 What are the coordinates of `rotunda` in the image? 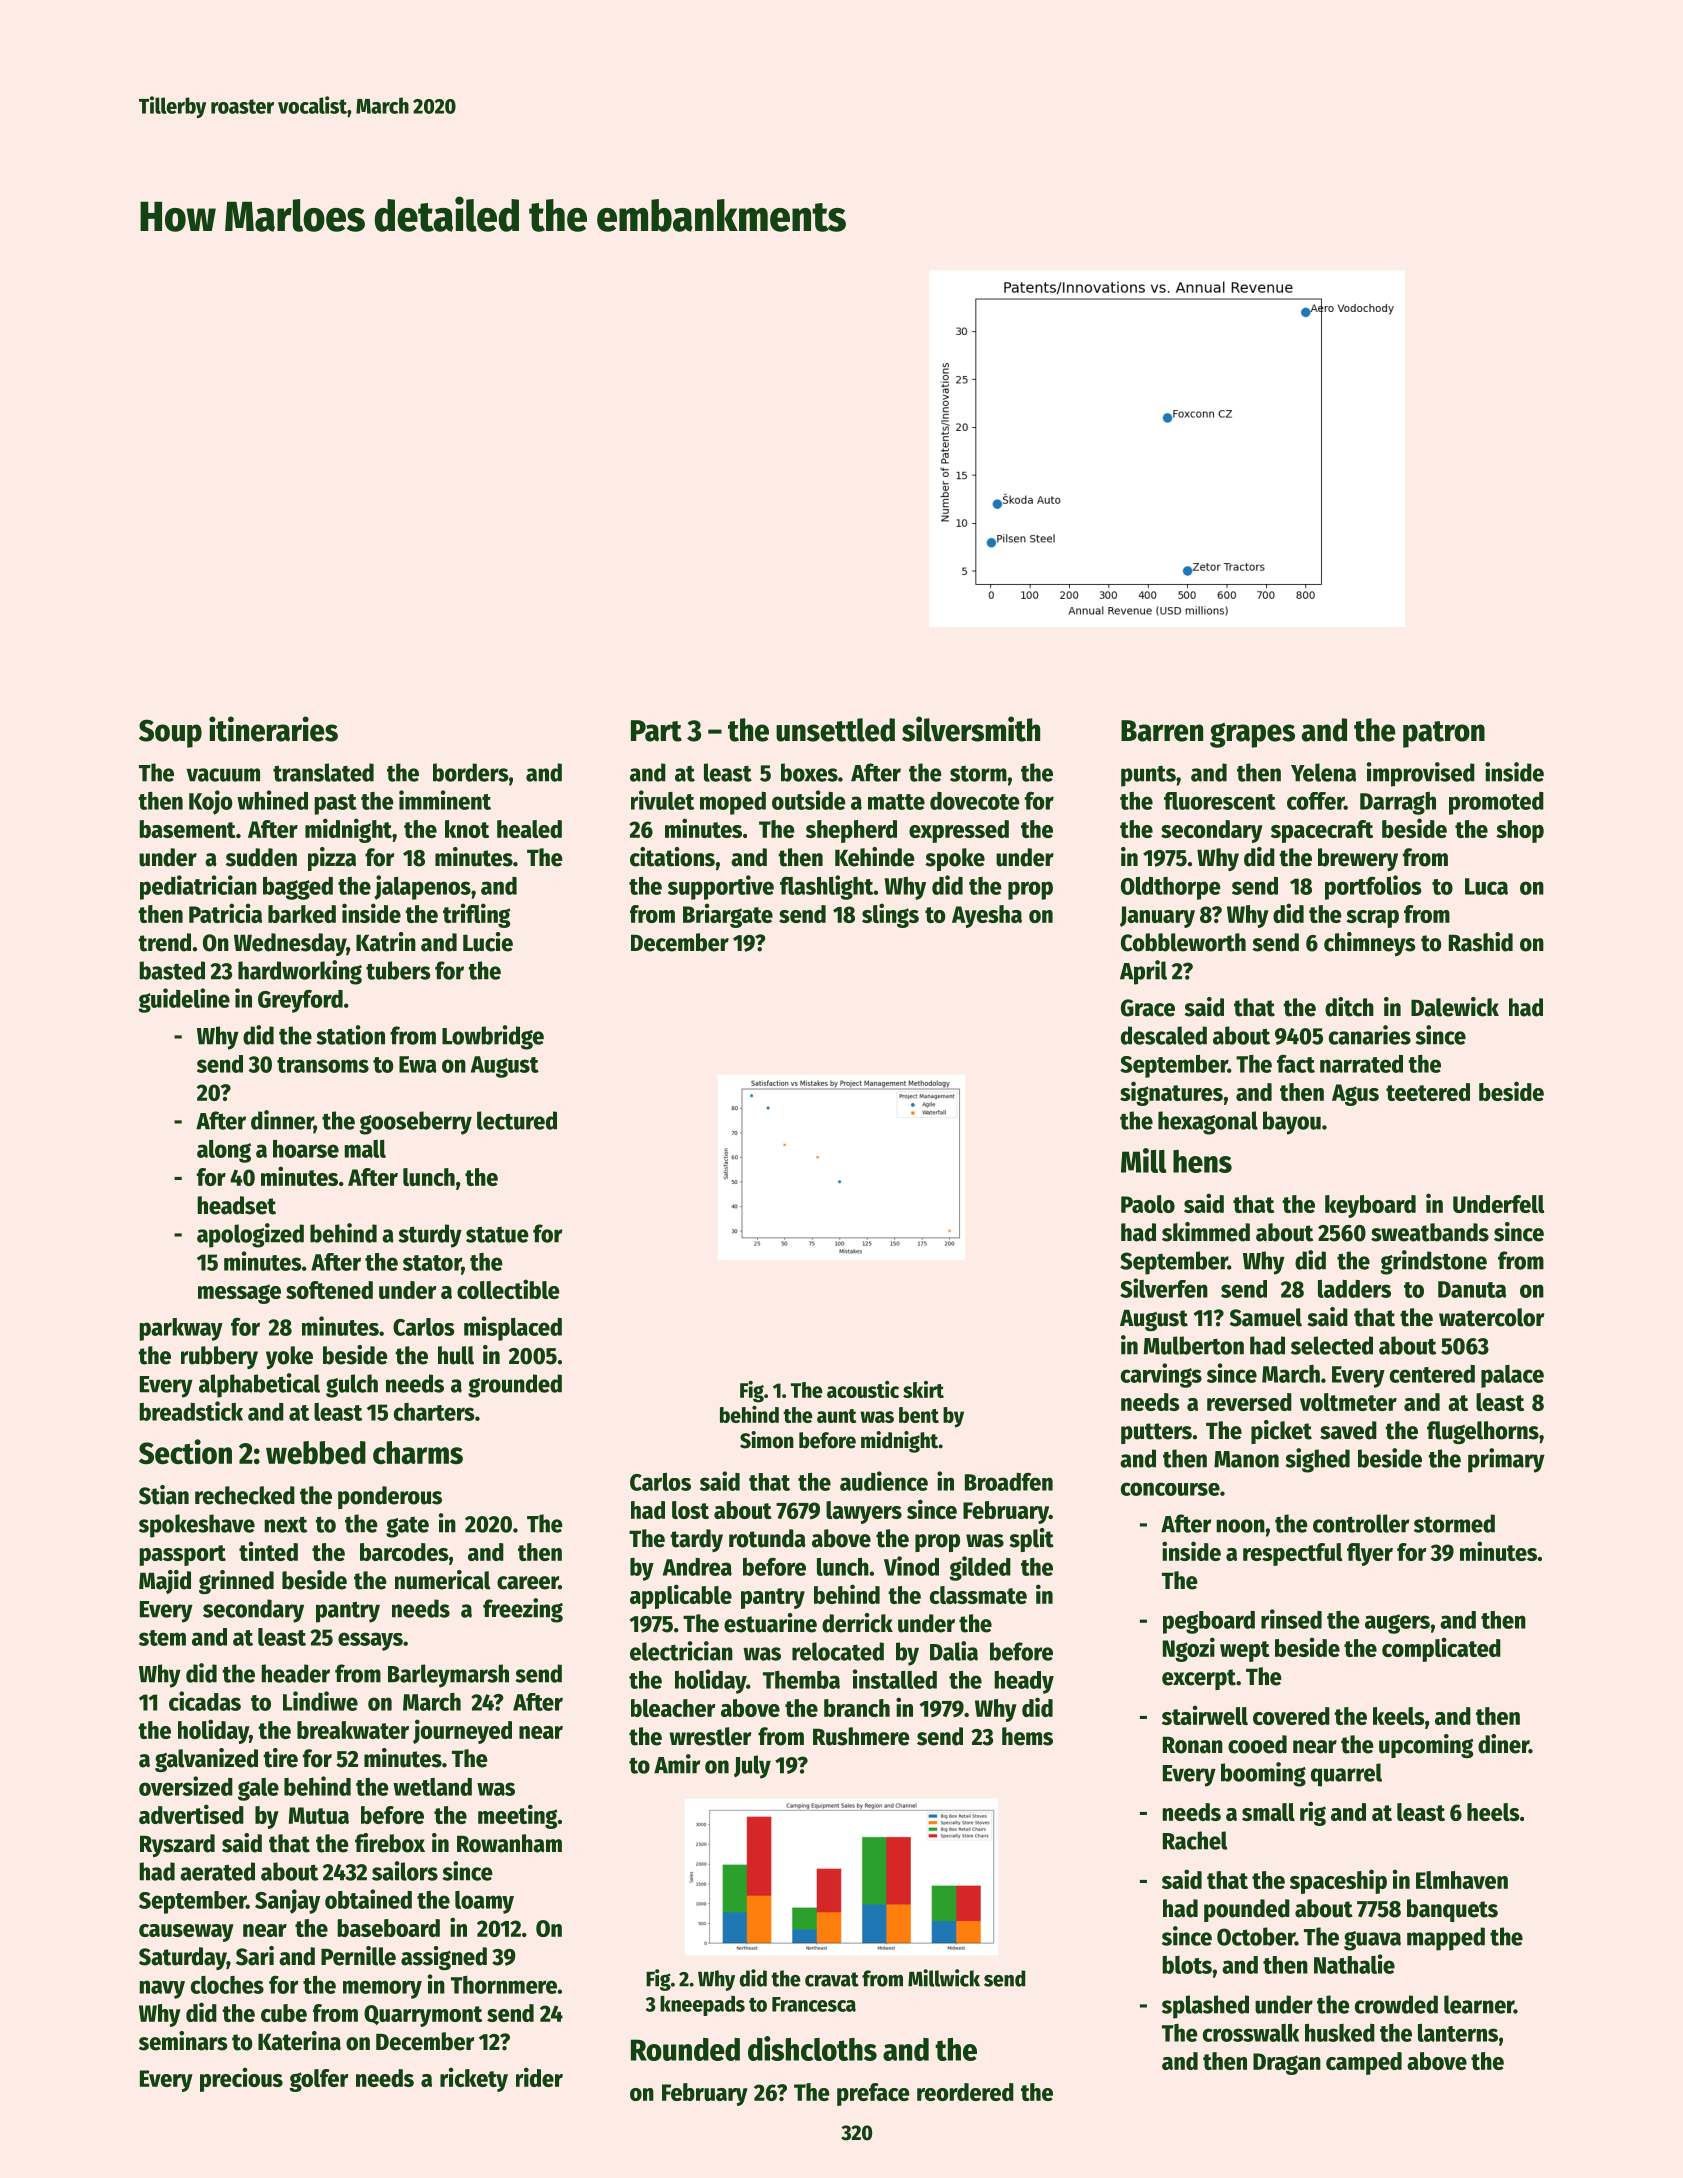 It's located at (767, 1538).
